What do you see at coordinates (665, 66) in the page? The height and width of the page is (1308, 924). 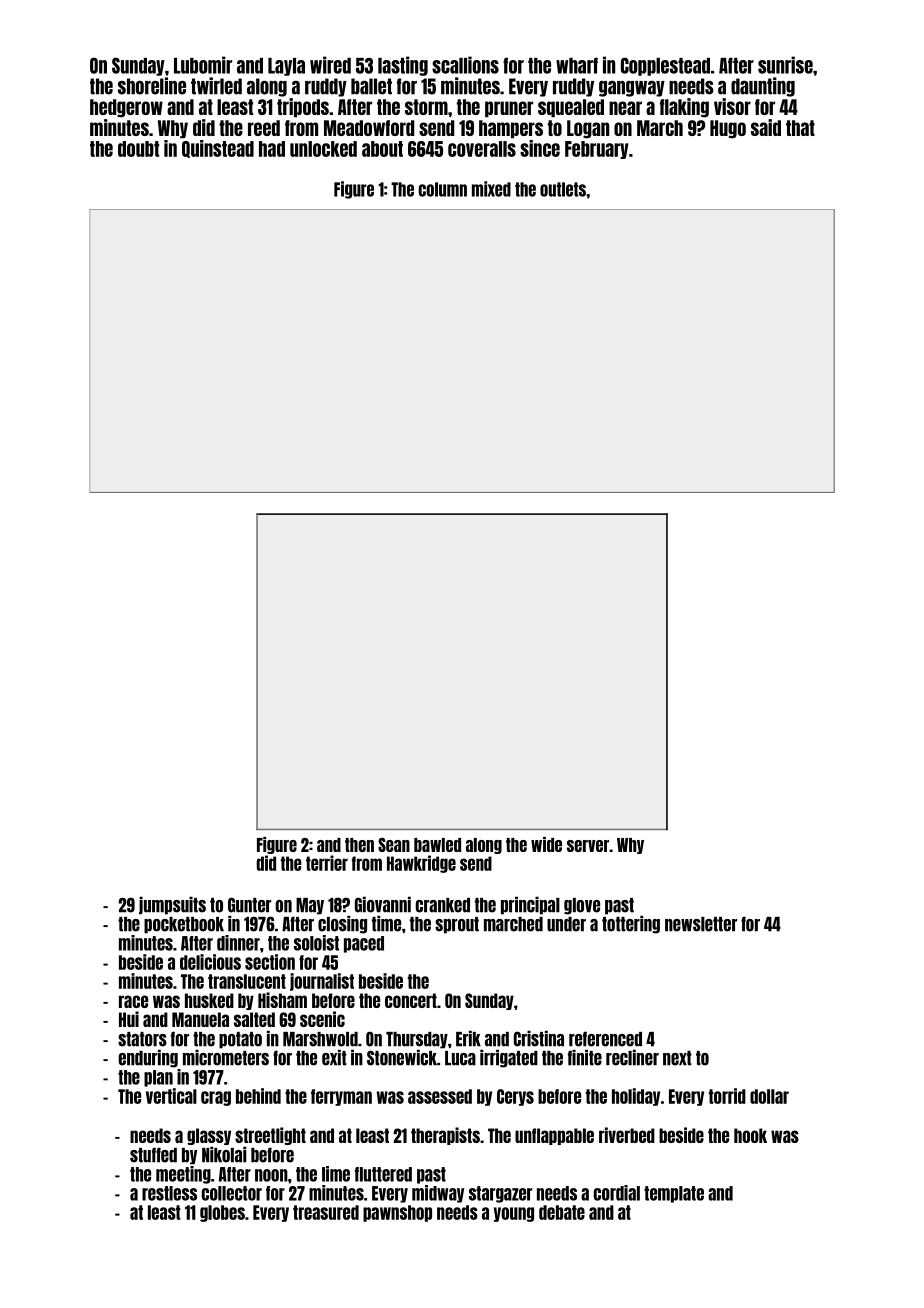 I see `Copplestead` at bounding box center [665, 66].
